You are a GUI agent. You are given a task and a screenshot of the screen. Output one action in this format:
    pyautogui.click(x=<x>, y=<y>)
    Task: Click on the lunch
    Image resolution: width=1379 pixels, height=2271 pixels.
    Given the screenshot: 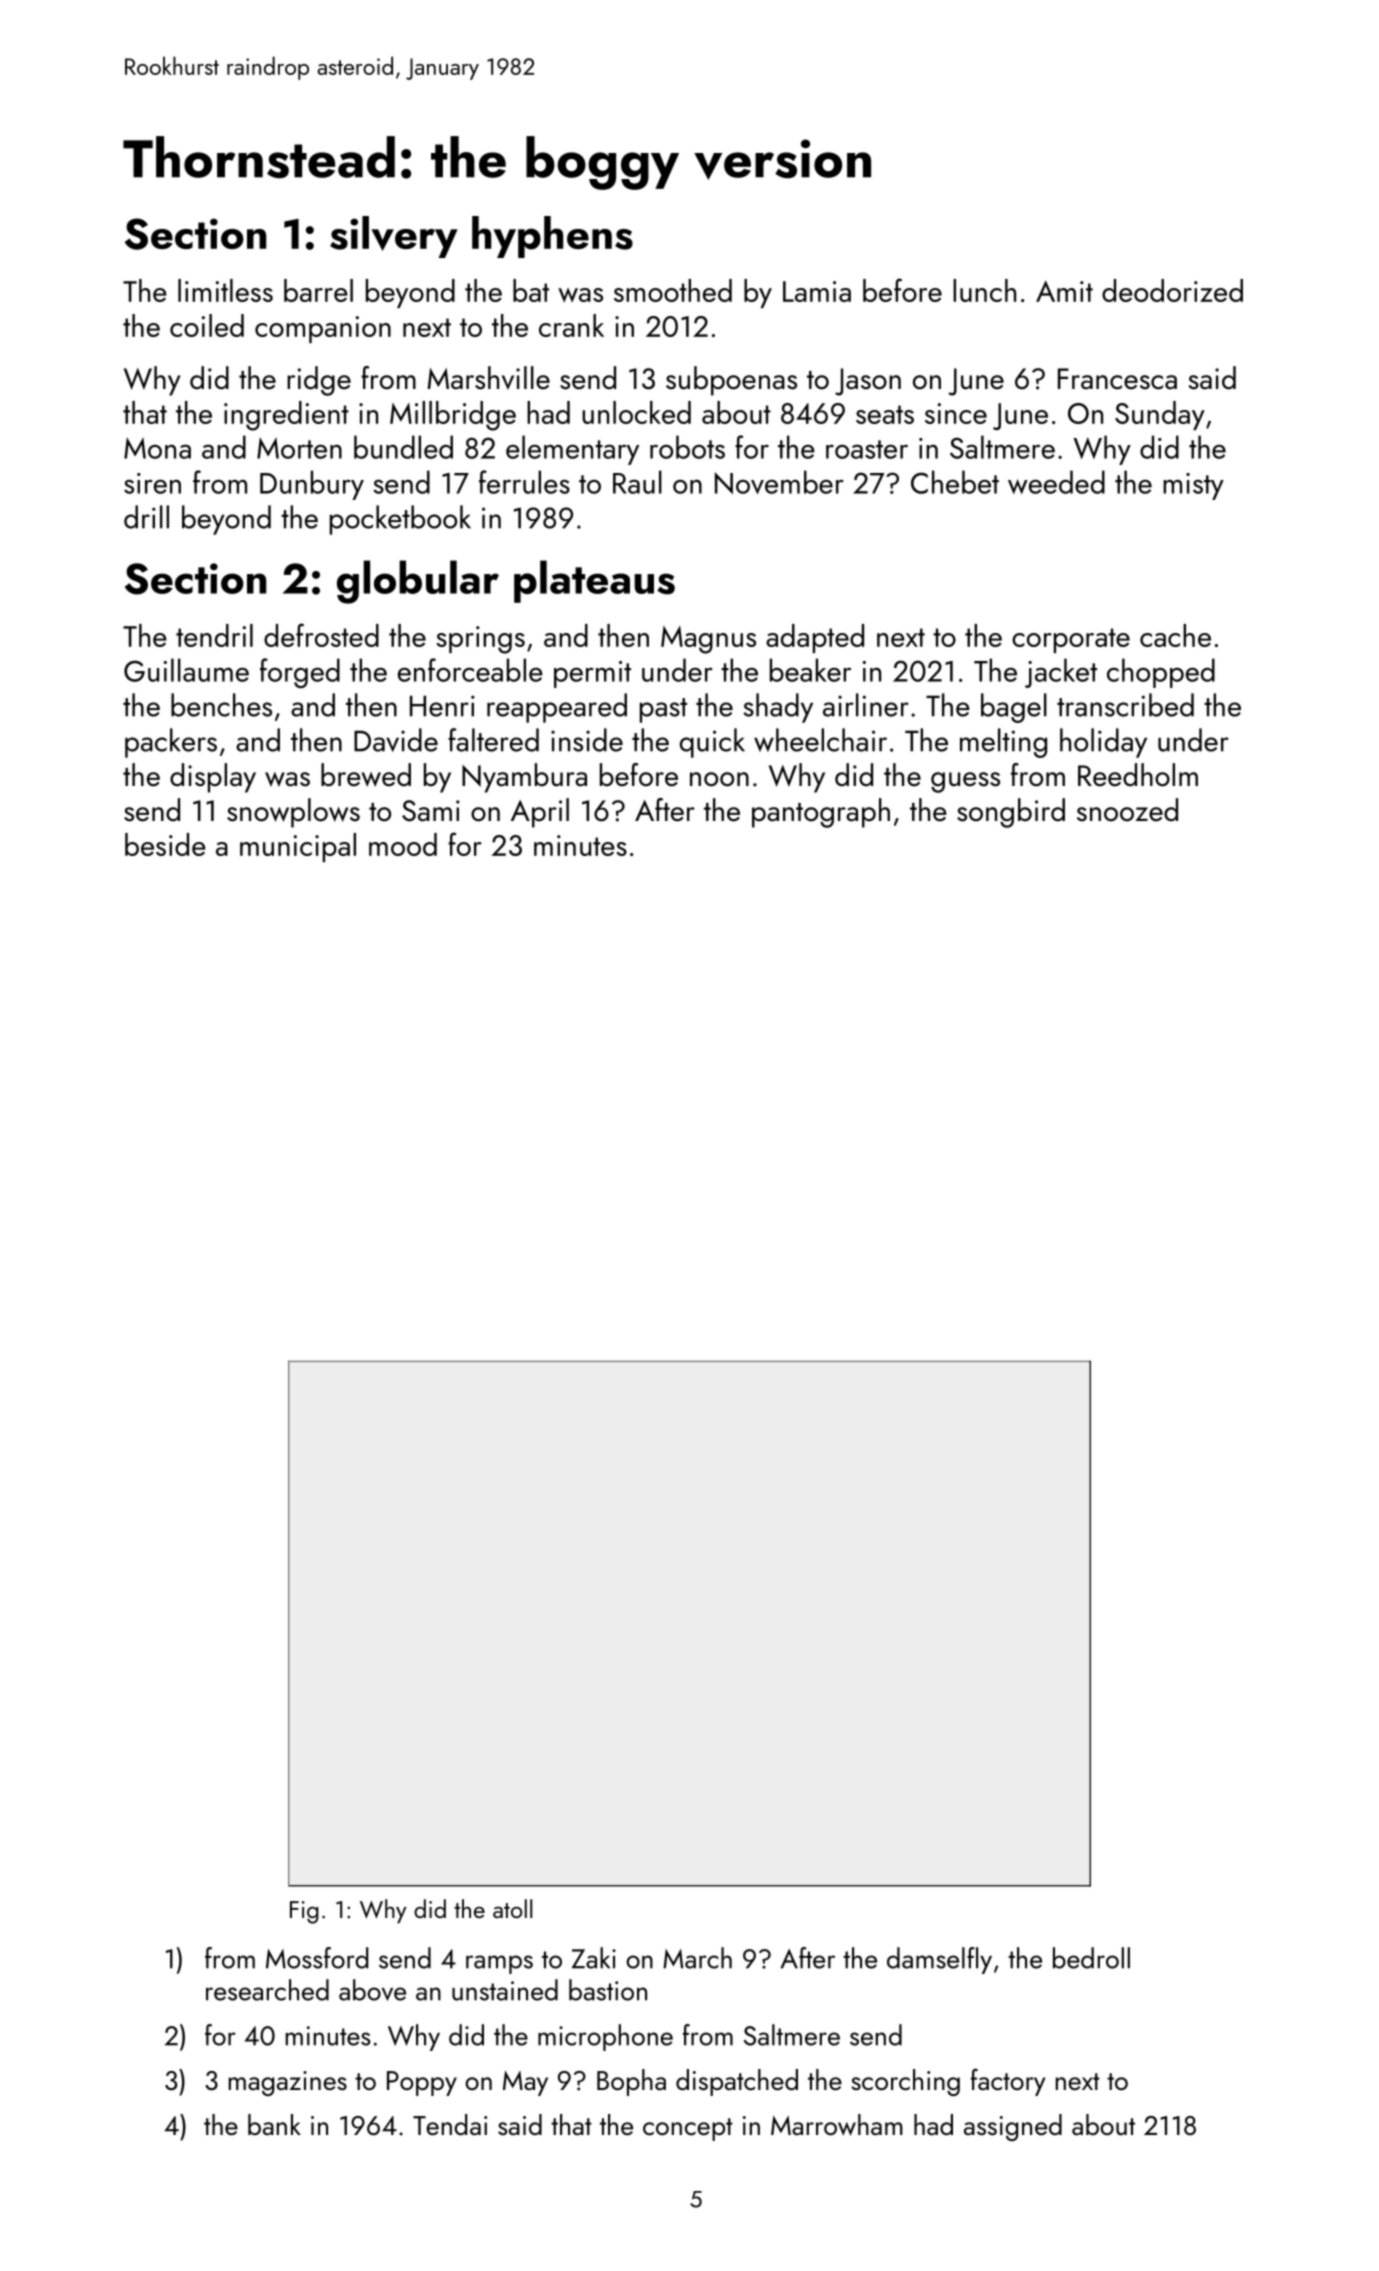 What is the action you would take?
    pyautogui.click(x=984, y=290)
